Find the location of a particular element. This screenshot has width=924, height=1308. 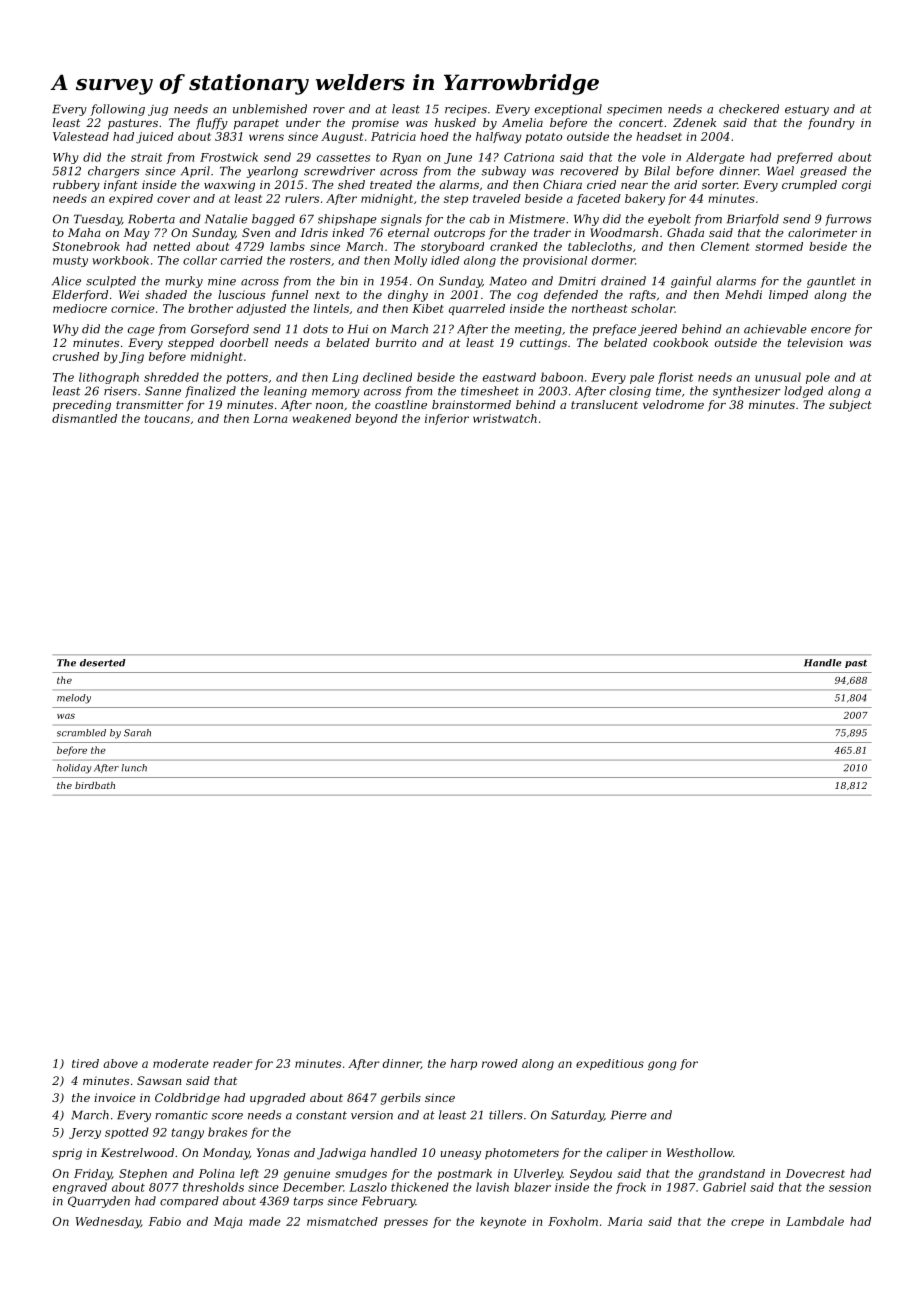

under is located at coordinates (303, 122).
